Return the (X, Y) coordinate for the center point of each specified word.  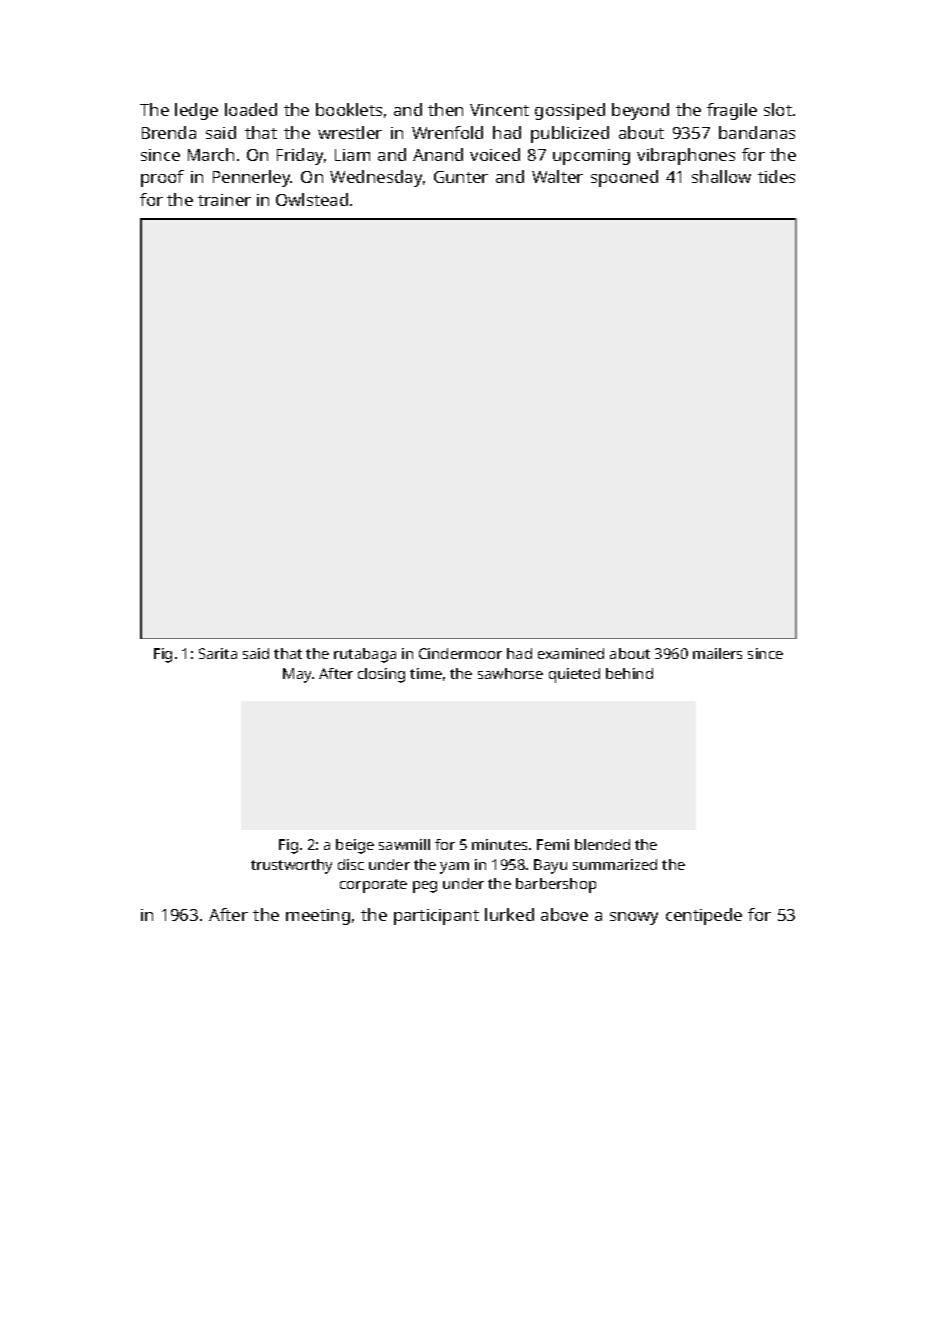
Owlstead (312, 199)
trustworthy (291, 866)
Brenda (169, 132)
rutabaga (365, 655)
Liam (352, 155)
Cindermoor (460, 653)
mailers (717, 653)
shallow (721, 176)
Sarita (218, 653)
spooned (624, 178)
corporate (373, 886)
